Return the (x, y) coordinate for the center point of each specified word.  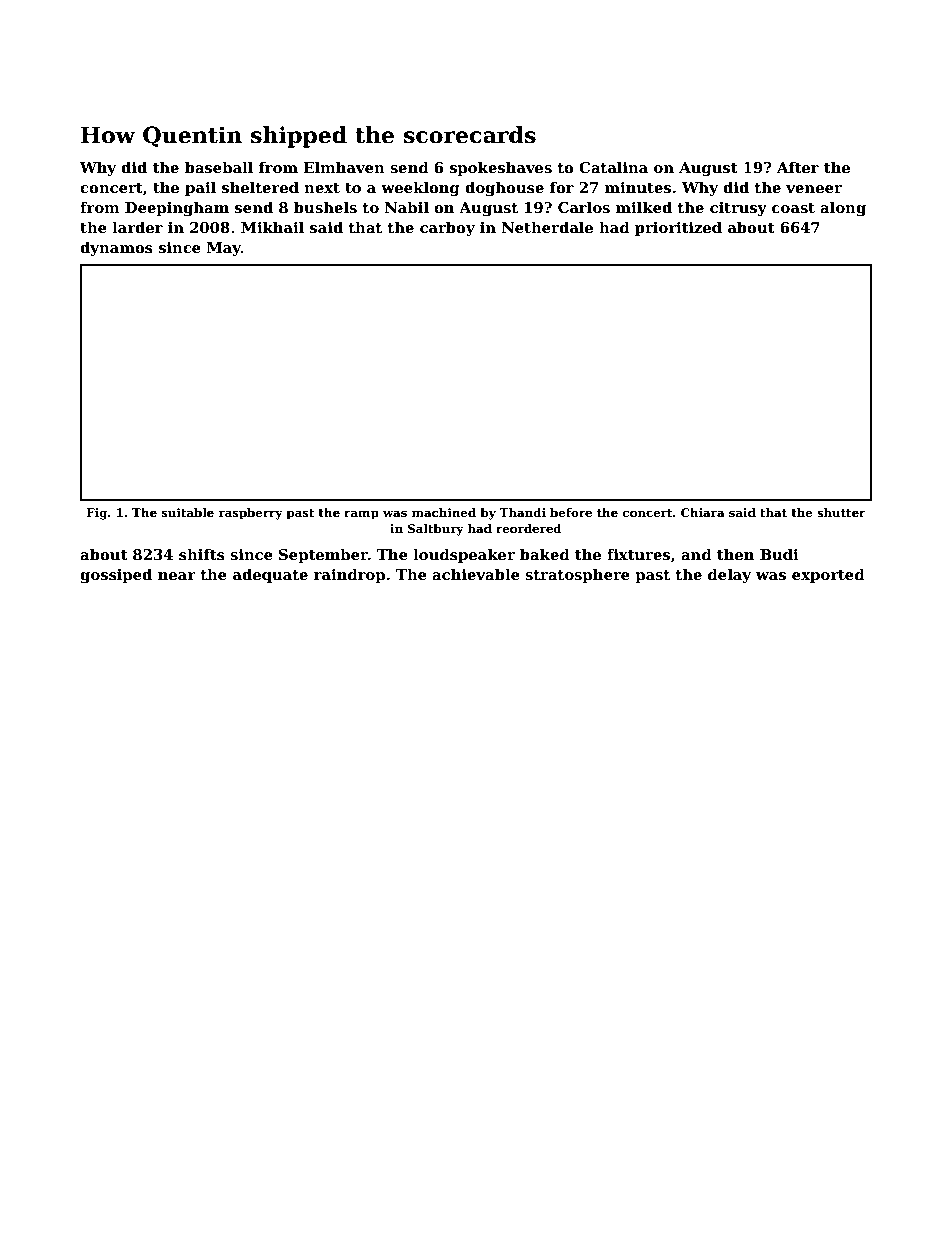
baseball (219, 167)
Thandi (522, 512)
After (798, 167)
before (571, 512)
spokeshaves (501, 168)
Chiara (703, 512)
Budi (779, 554)
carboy (447, 228)
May (224, 249)
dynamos (116, 248)
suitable (188, 512)
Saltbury (436, 530)
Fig (97, 514)
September (323, 555)
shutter (841, 512)
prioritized (678, 228)
